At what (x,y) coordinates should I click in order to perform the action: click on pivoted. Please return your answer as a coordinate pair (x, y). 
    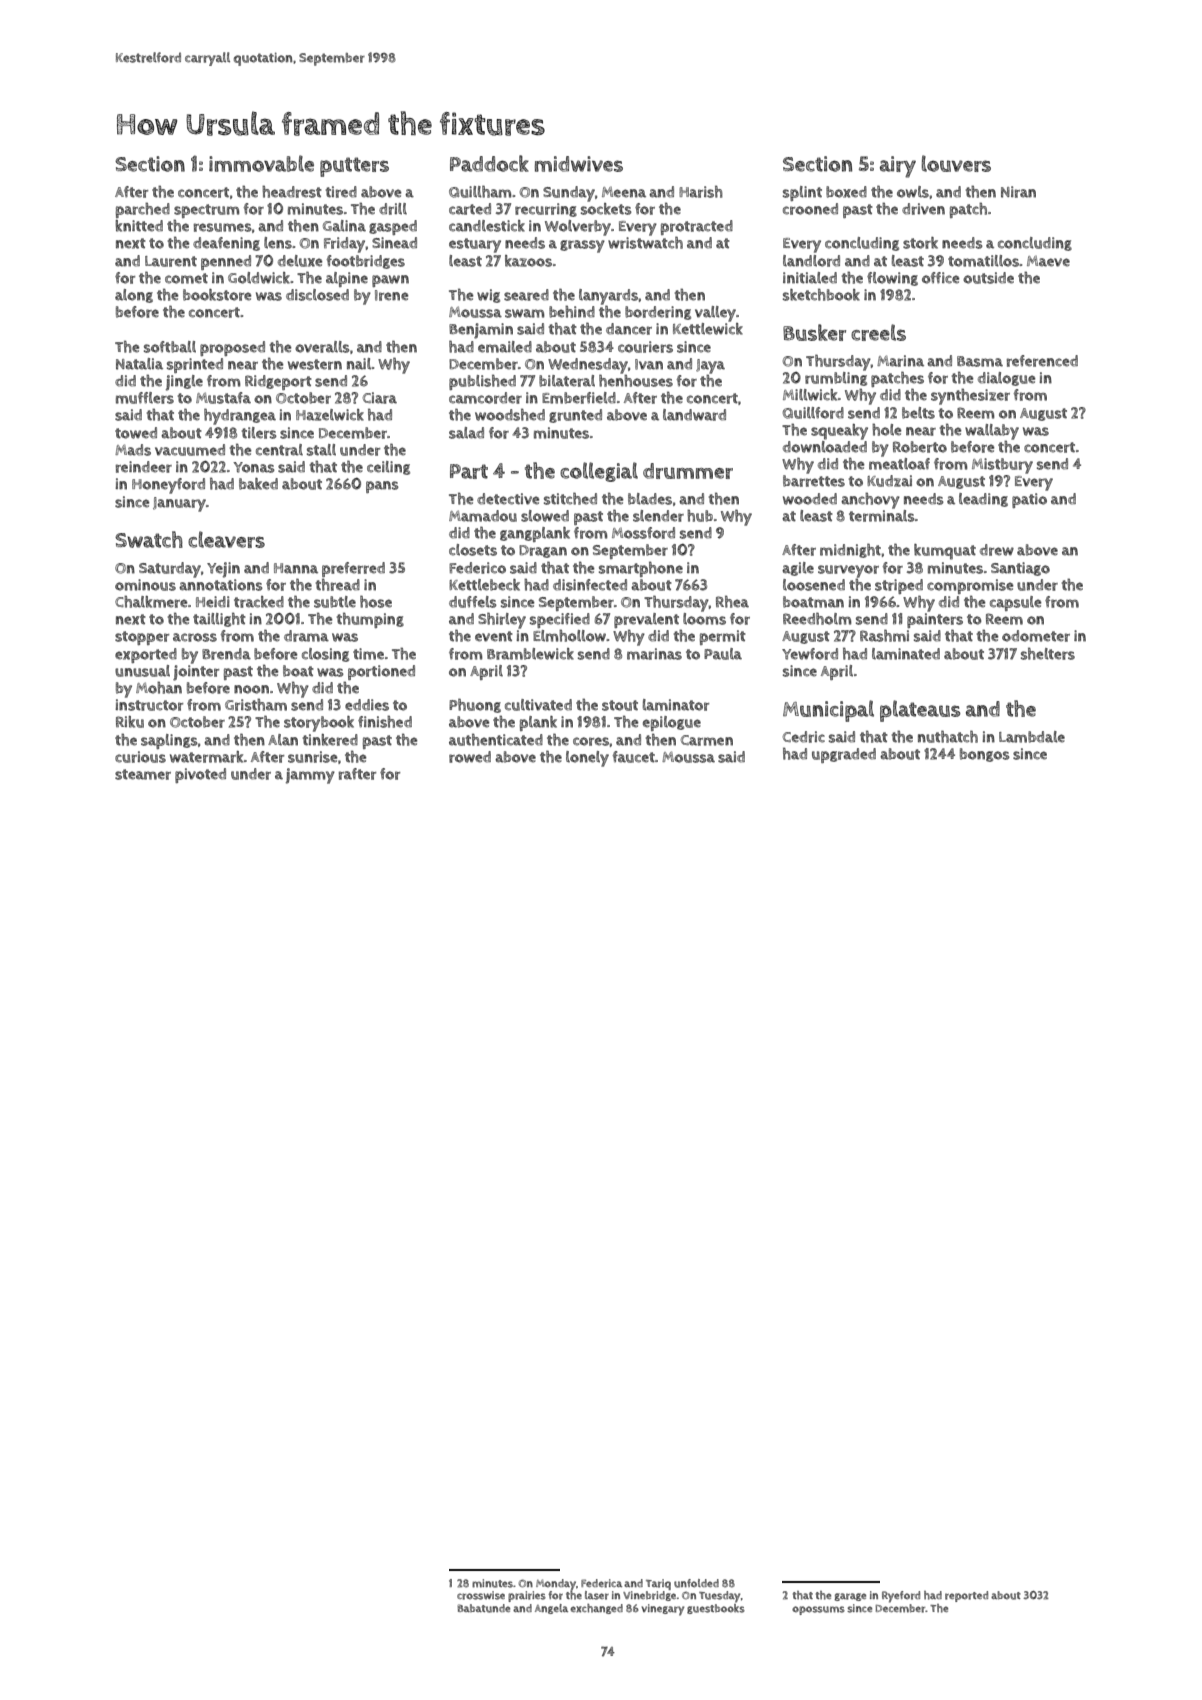
    Looking at the image, I should click on (200, 775).
